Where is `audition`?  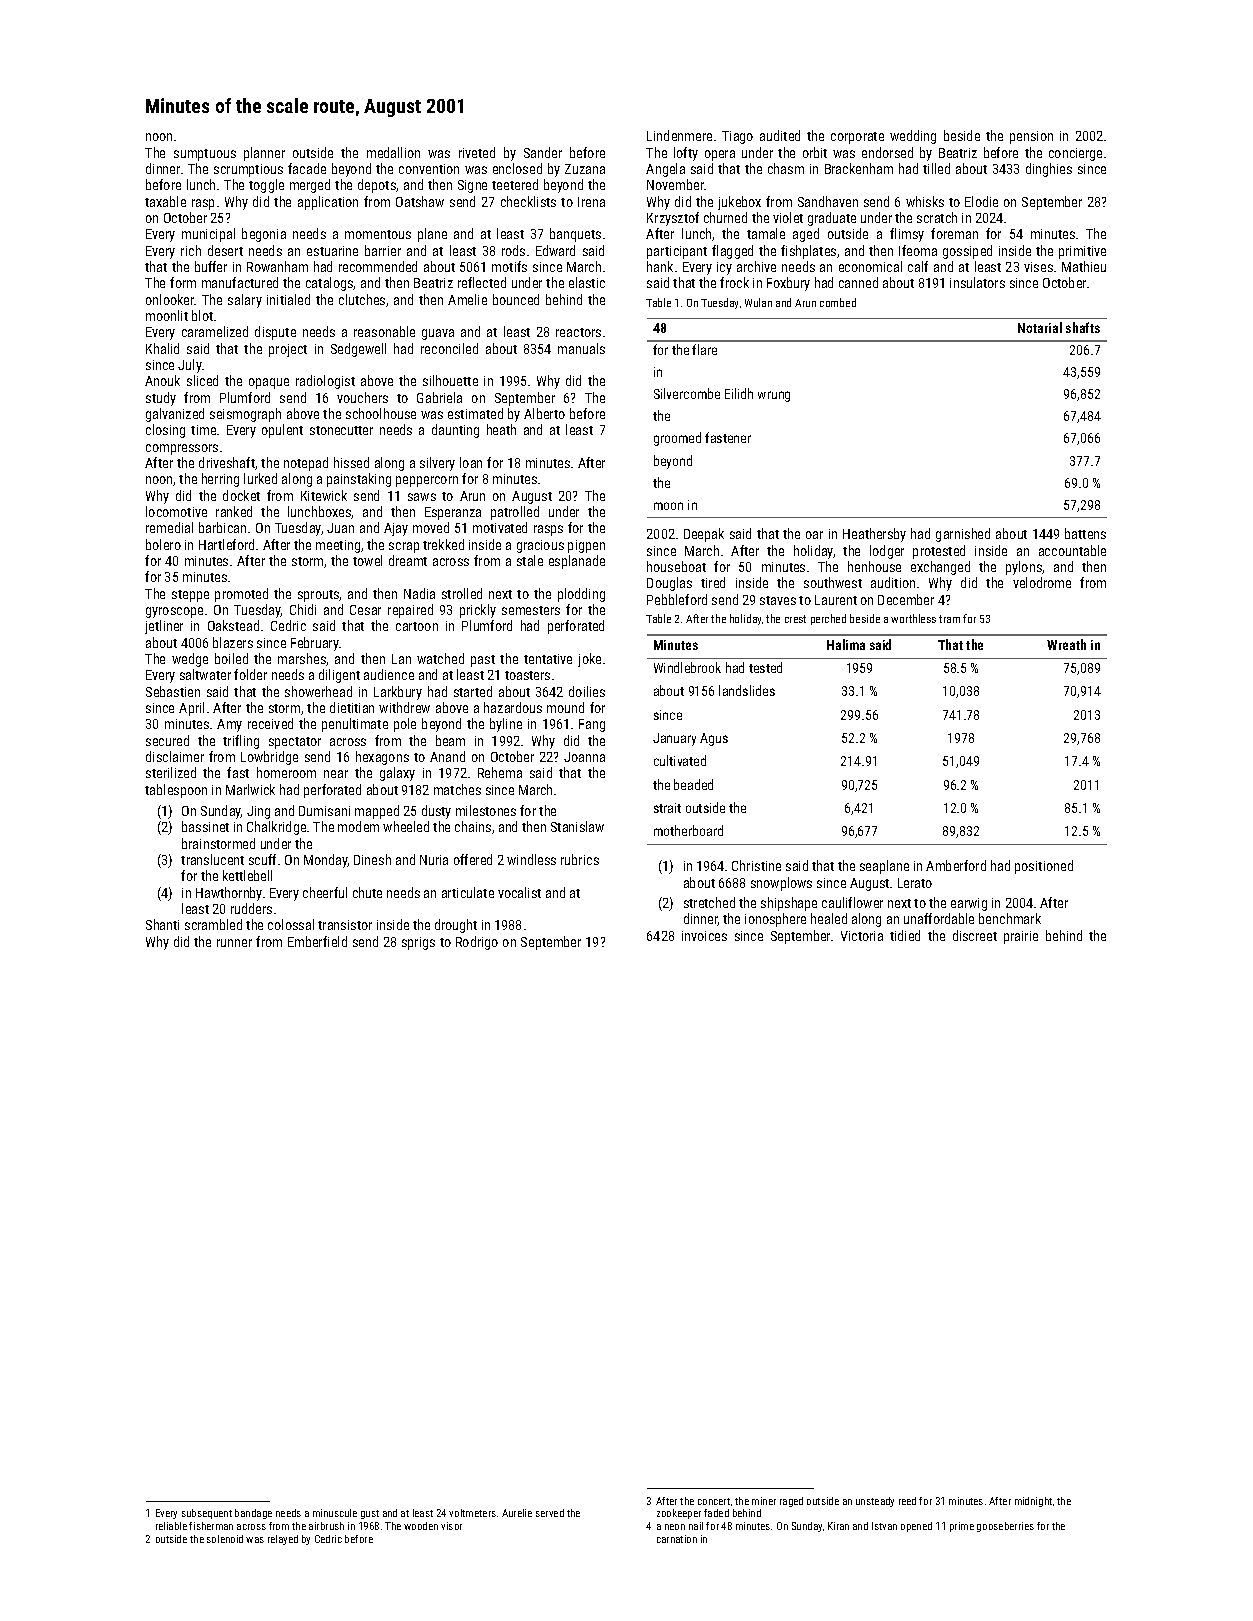 audition is located at coordinates (893, 582).
